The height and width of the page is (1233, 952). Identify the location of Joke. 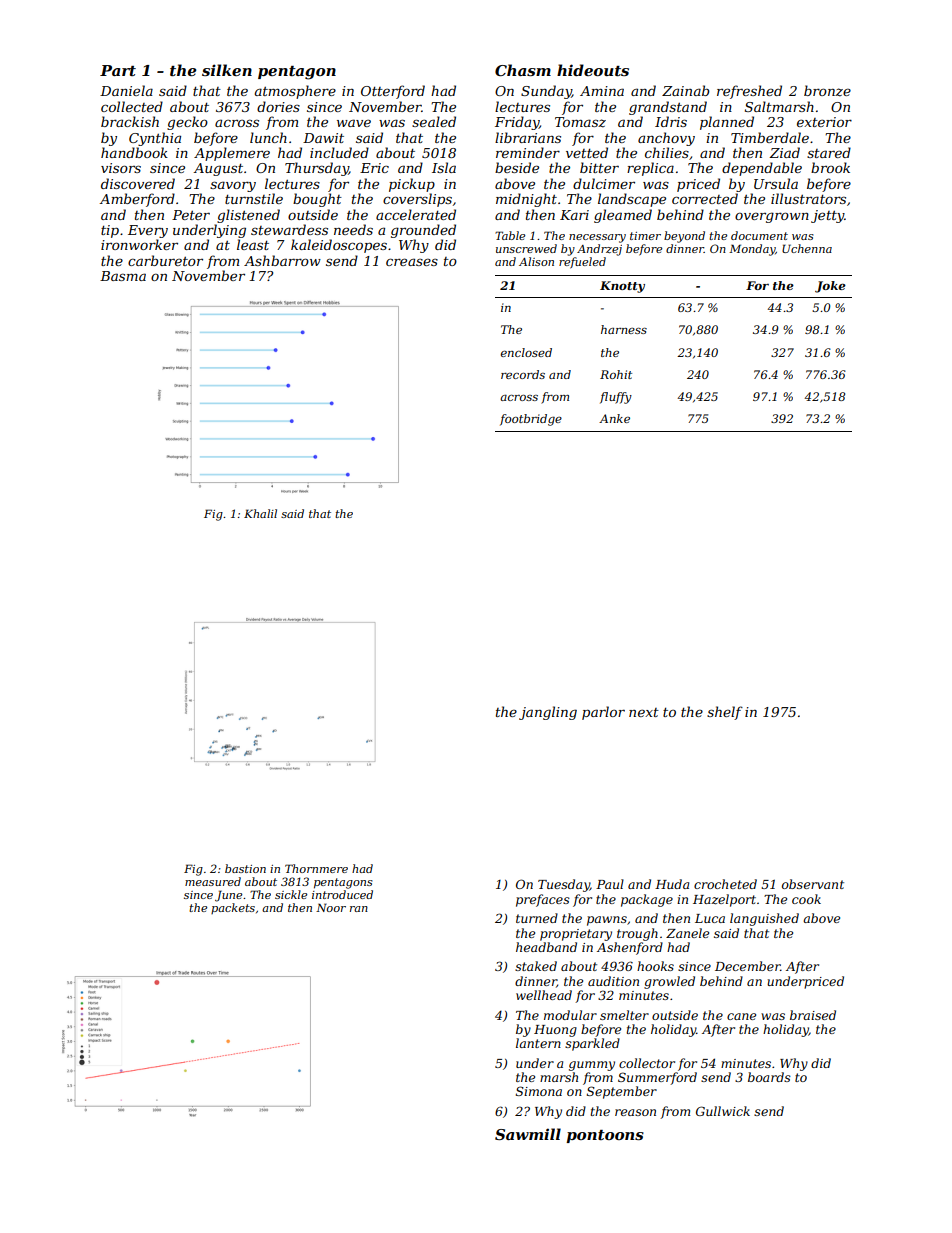
(830, 287).
